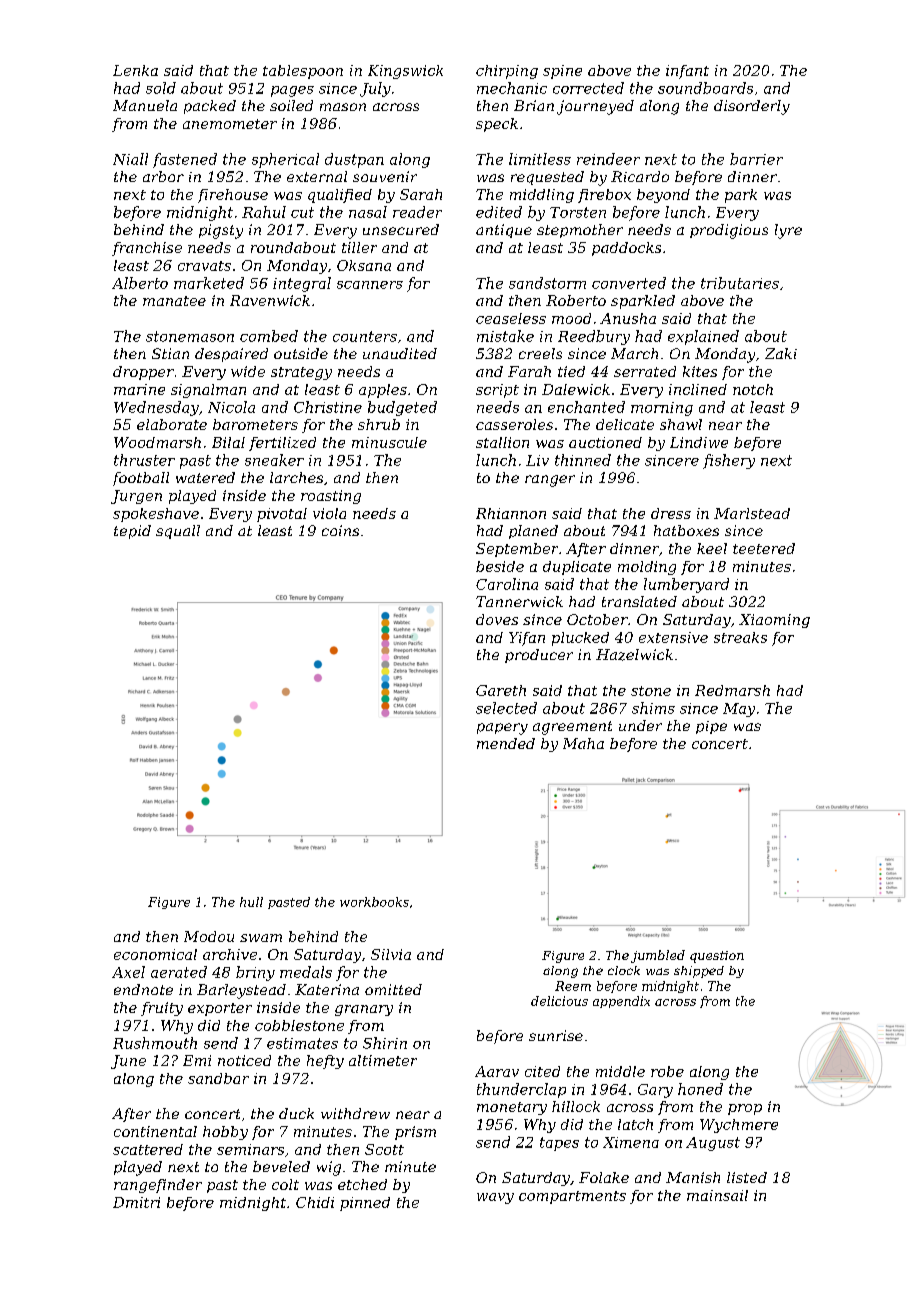  I want to click on clock, so click(624, 970).
